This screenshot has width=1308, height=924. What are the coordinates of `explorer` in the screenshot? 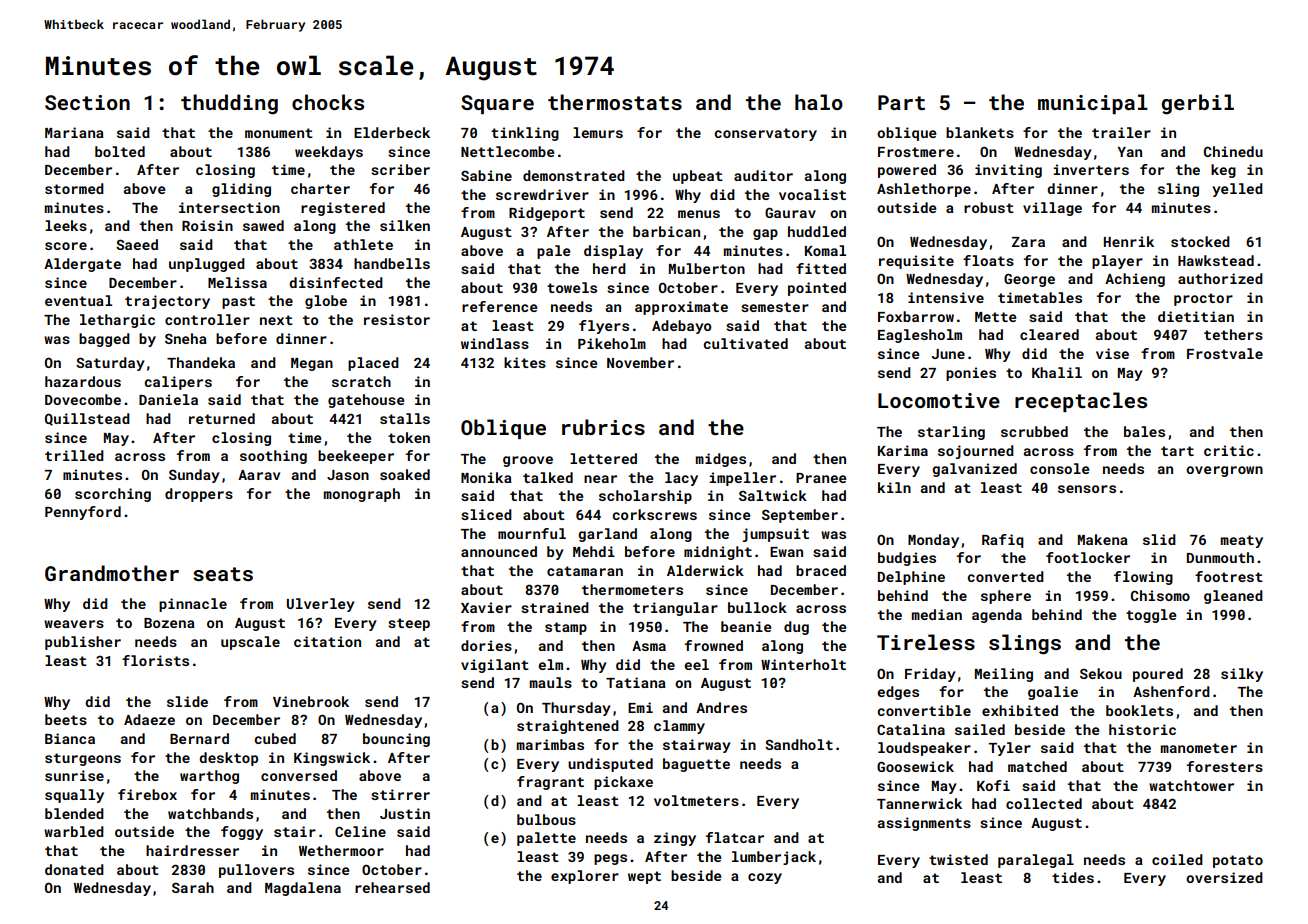 It's located at (585, 877).
